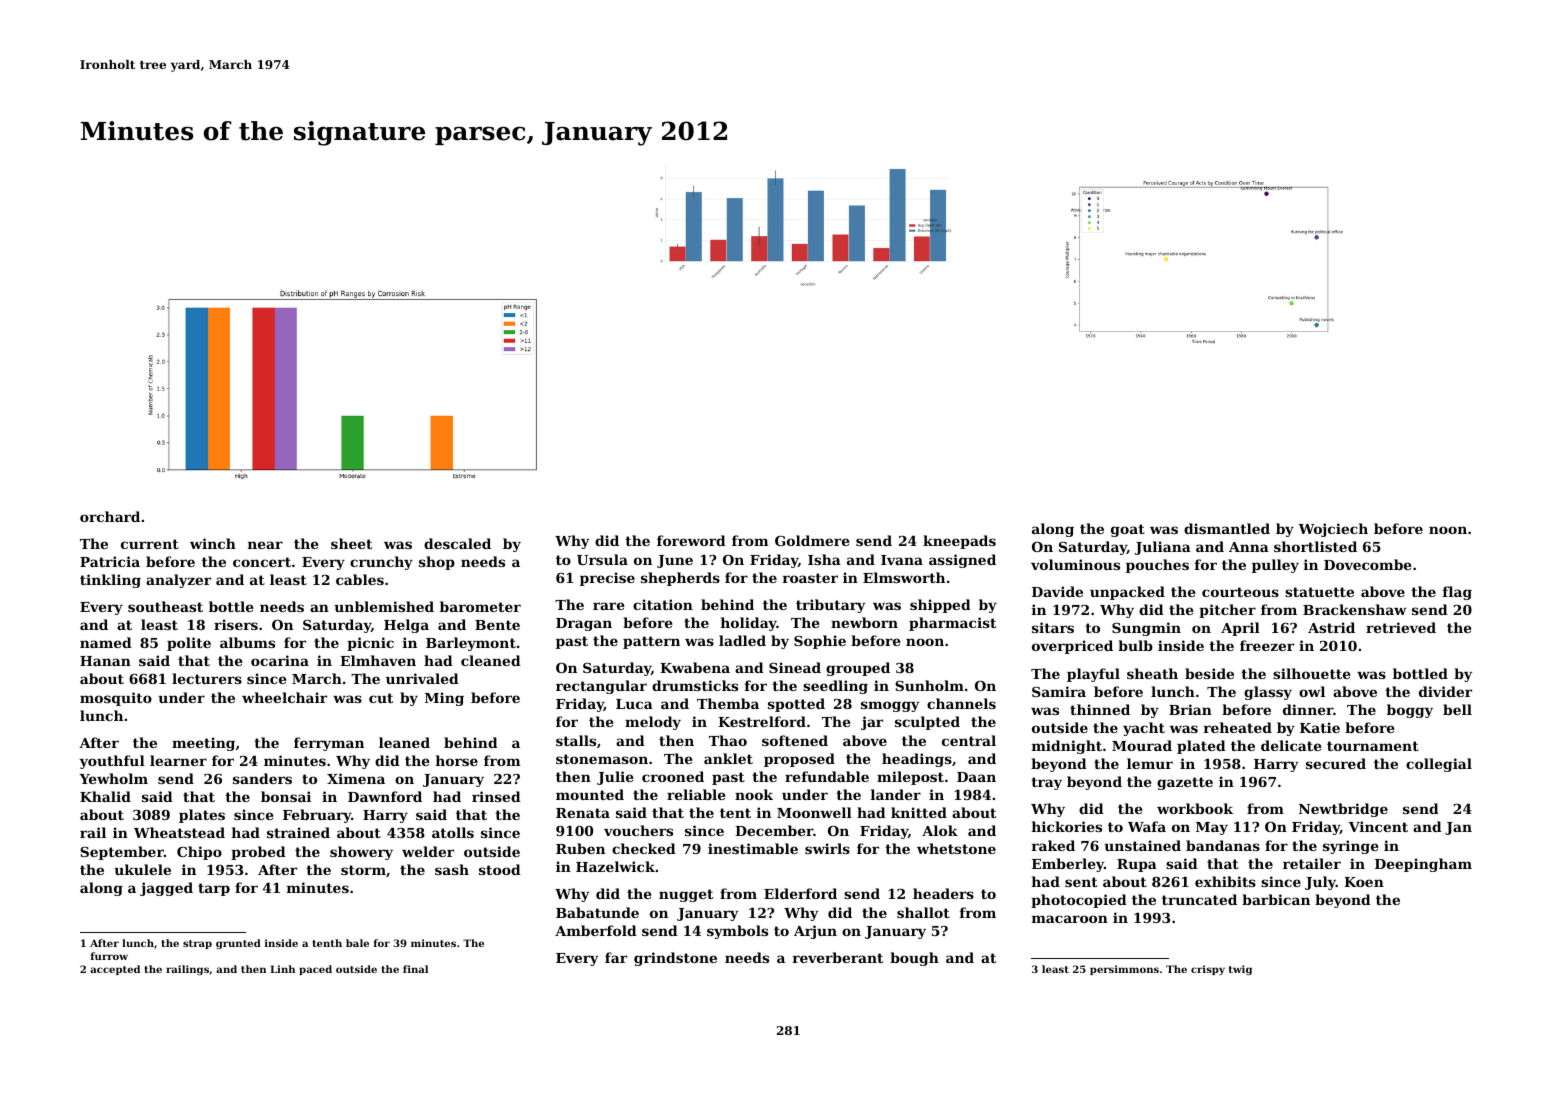 Image resolution: width=1552 pixels, height=1097 pixels. I want to click on retrieved, so click(1401, 627).
